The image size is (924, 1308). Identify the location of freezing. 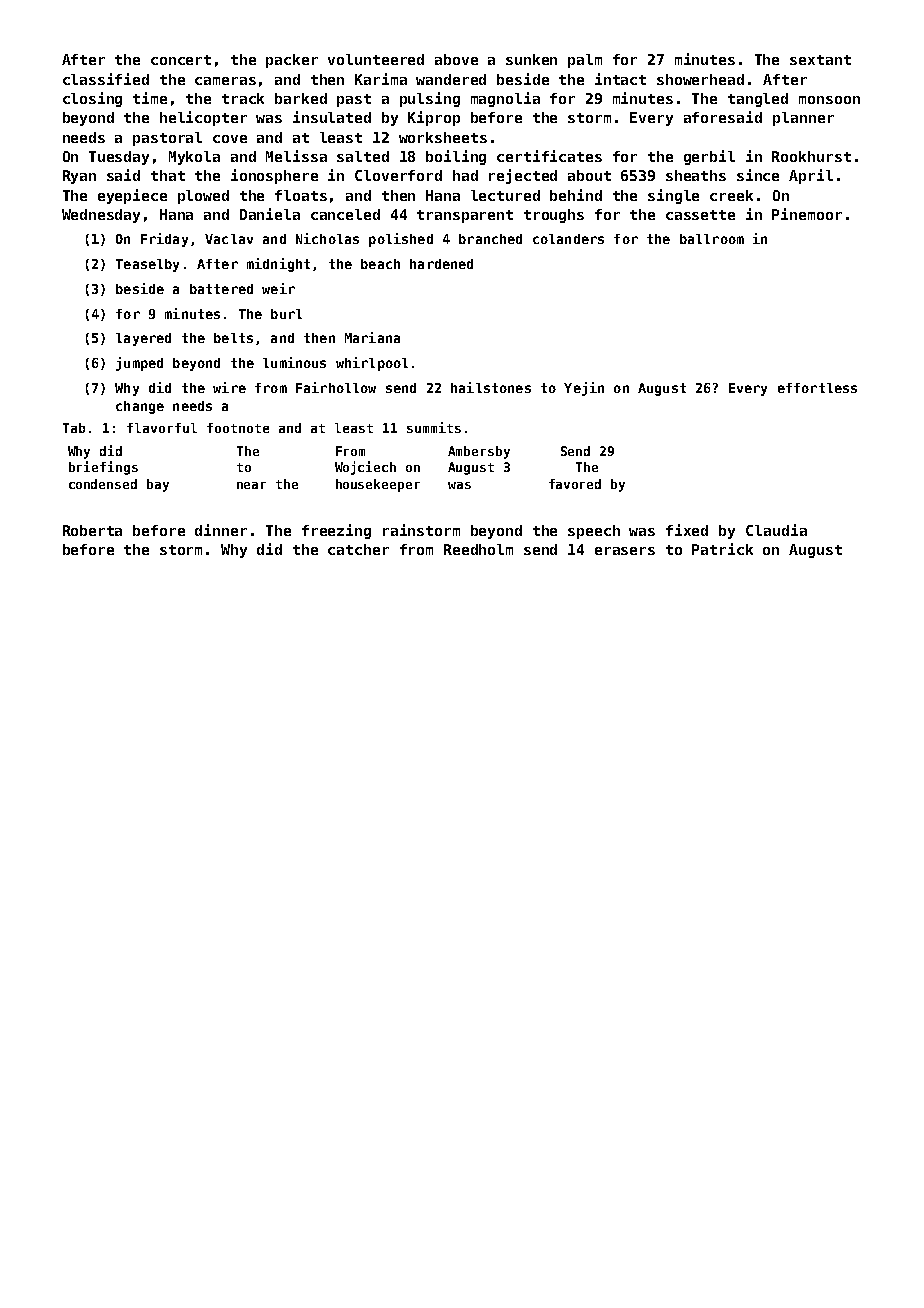
(336, 531).
